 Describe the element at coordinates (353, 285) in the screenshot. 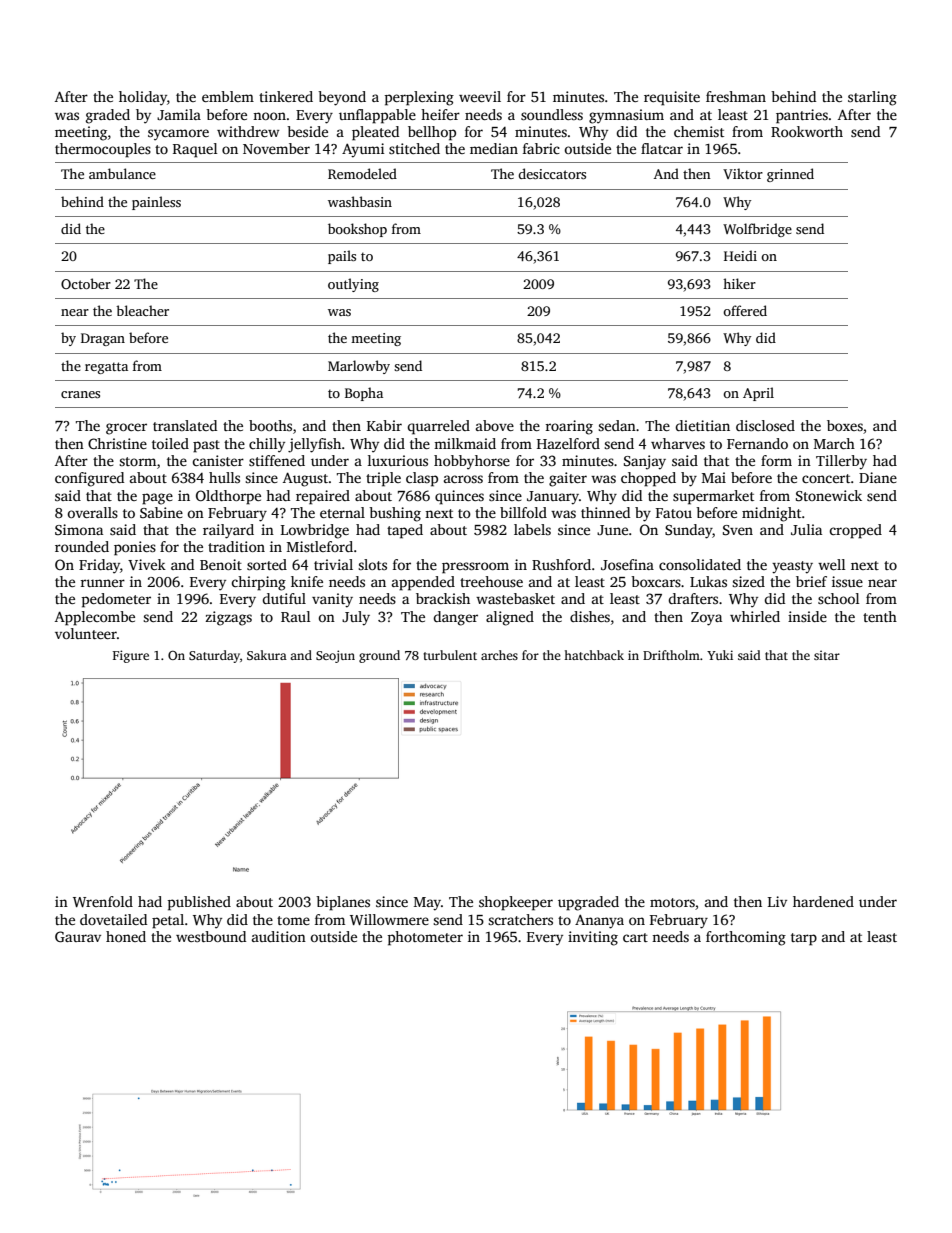

I see `outlying` at that location.
